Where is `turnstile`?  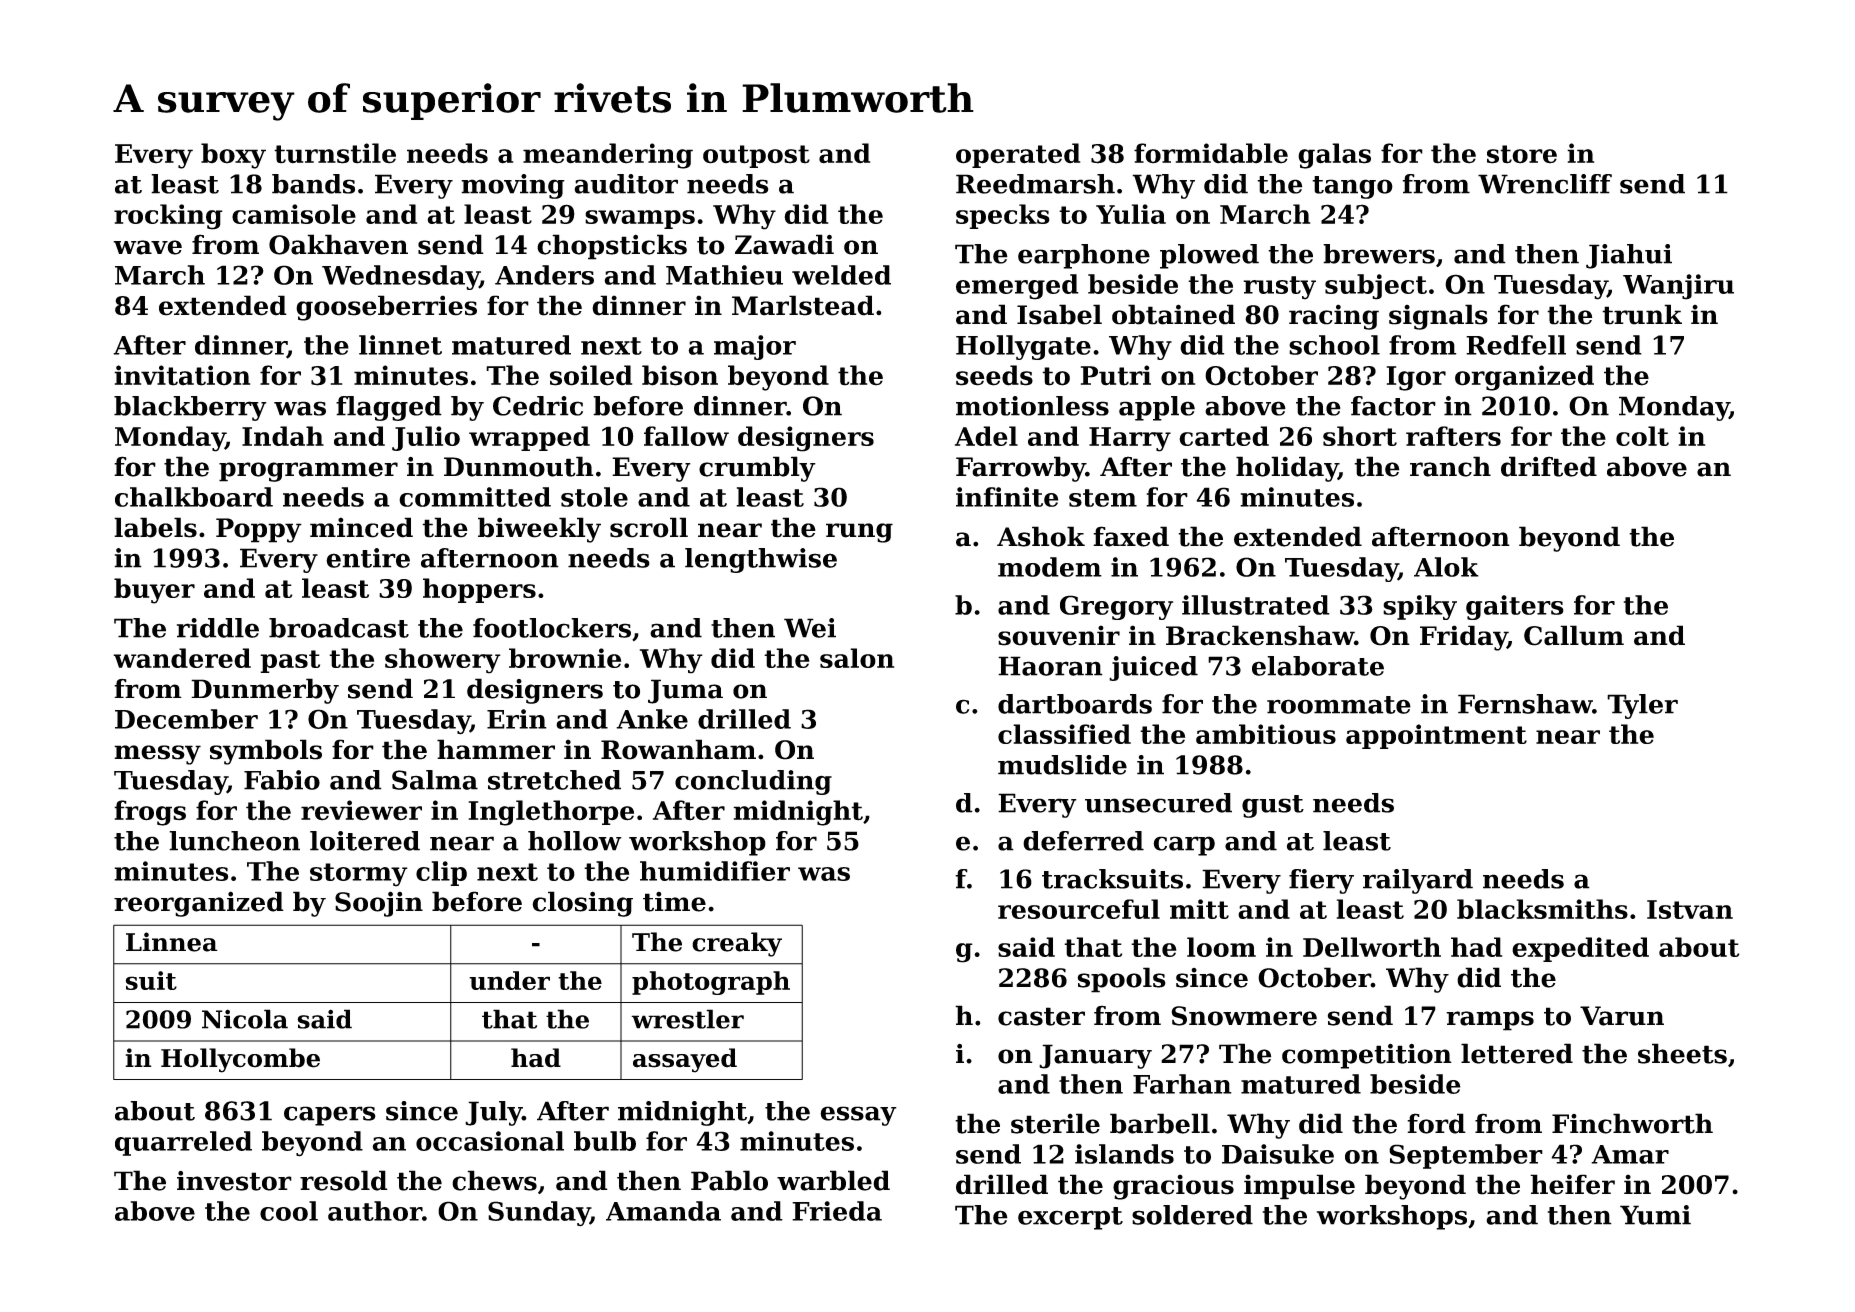
turnstile is located at coordinates (335, 153).
